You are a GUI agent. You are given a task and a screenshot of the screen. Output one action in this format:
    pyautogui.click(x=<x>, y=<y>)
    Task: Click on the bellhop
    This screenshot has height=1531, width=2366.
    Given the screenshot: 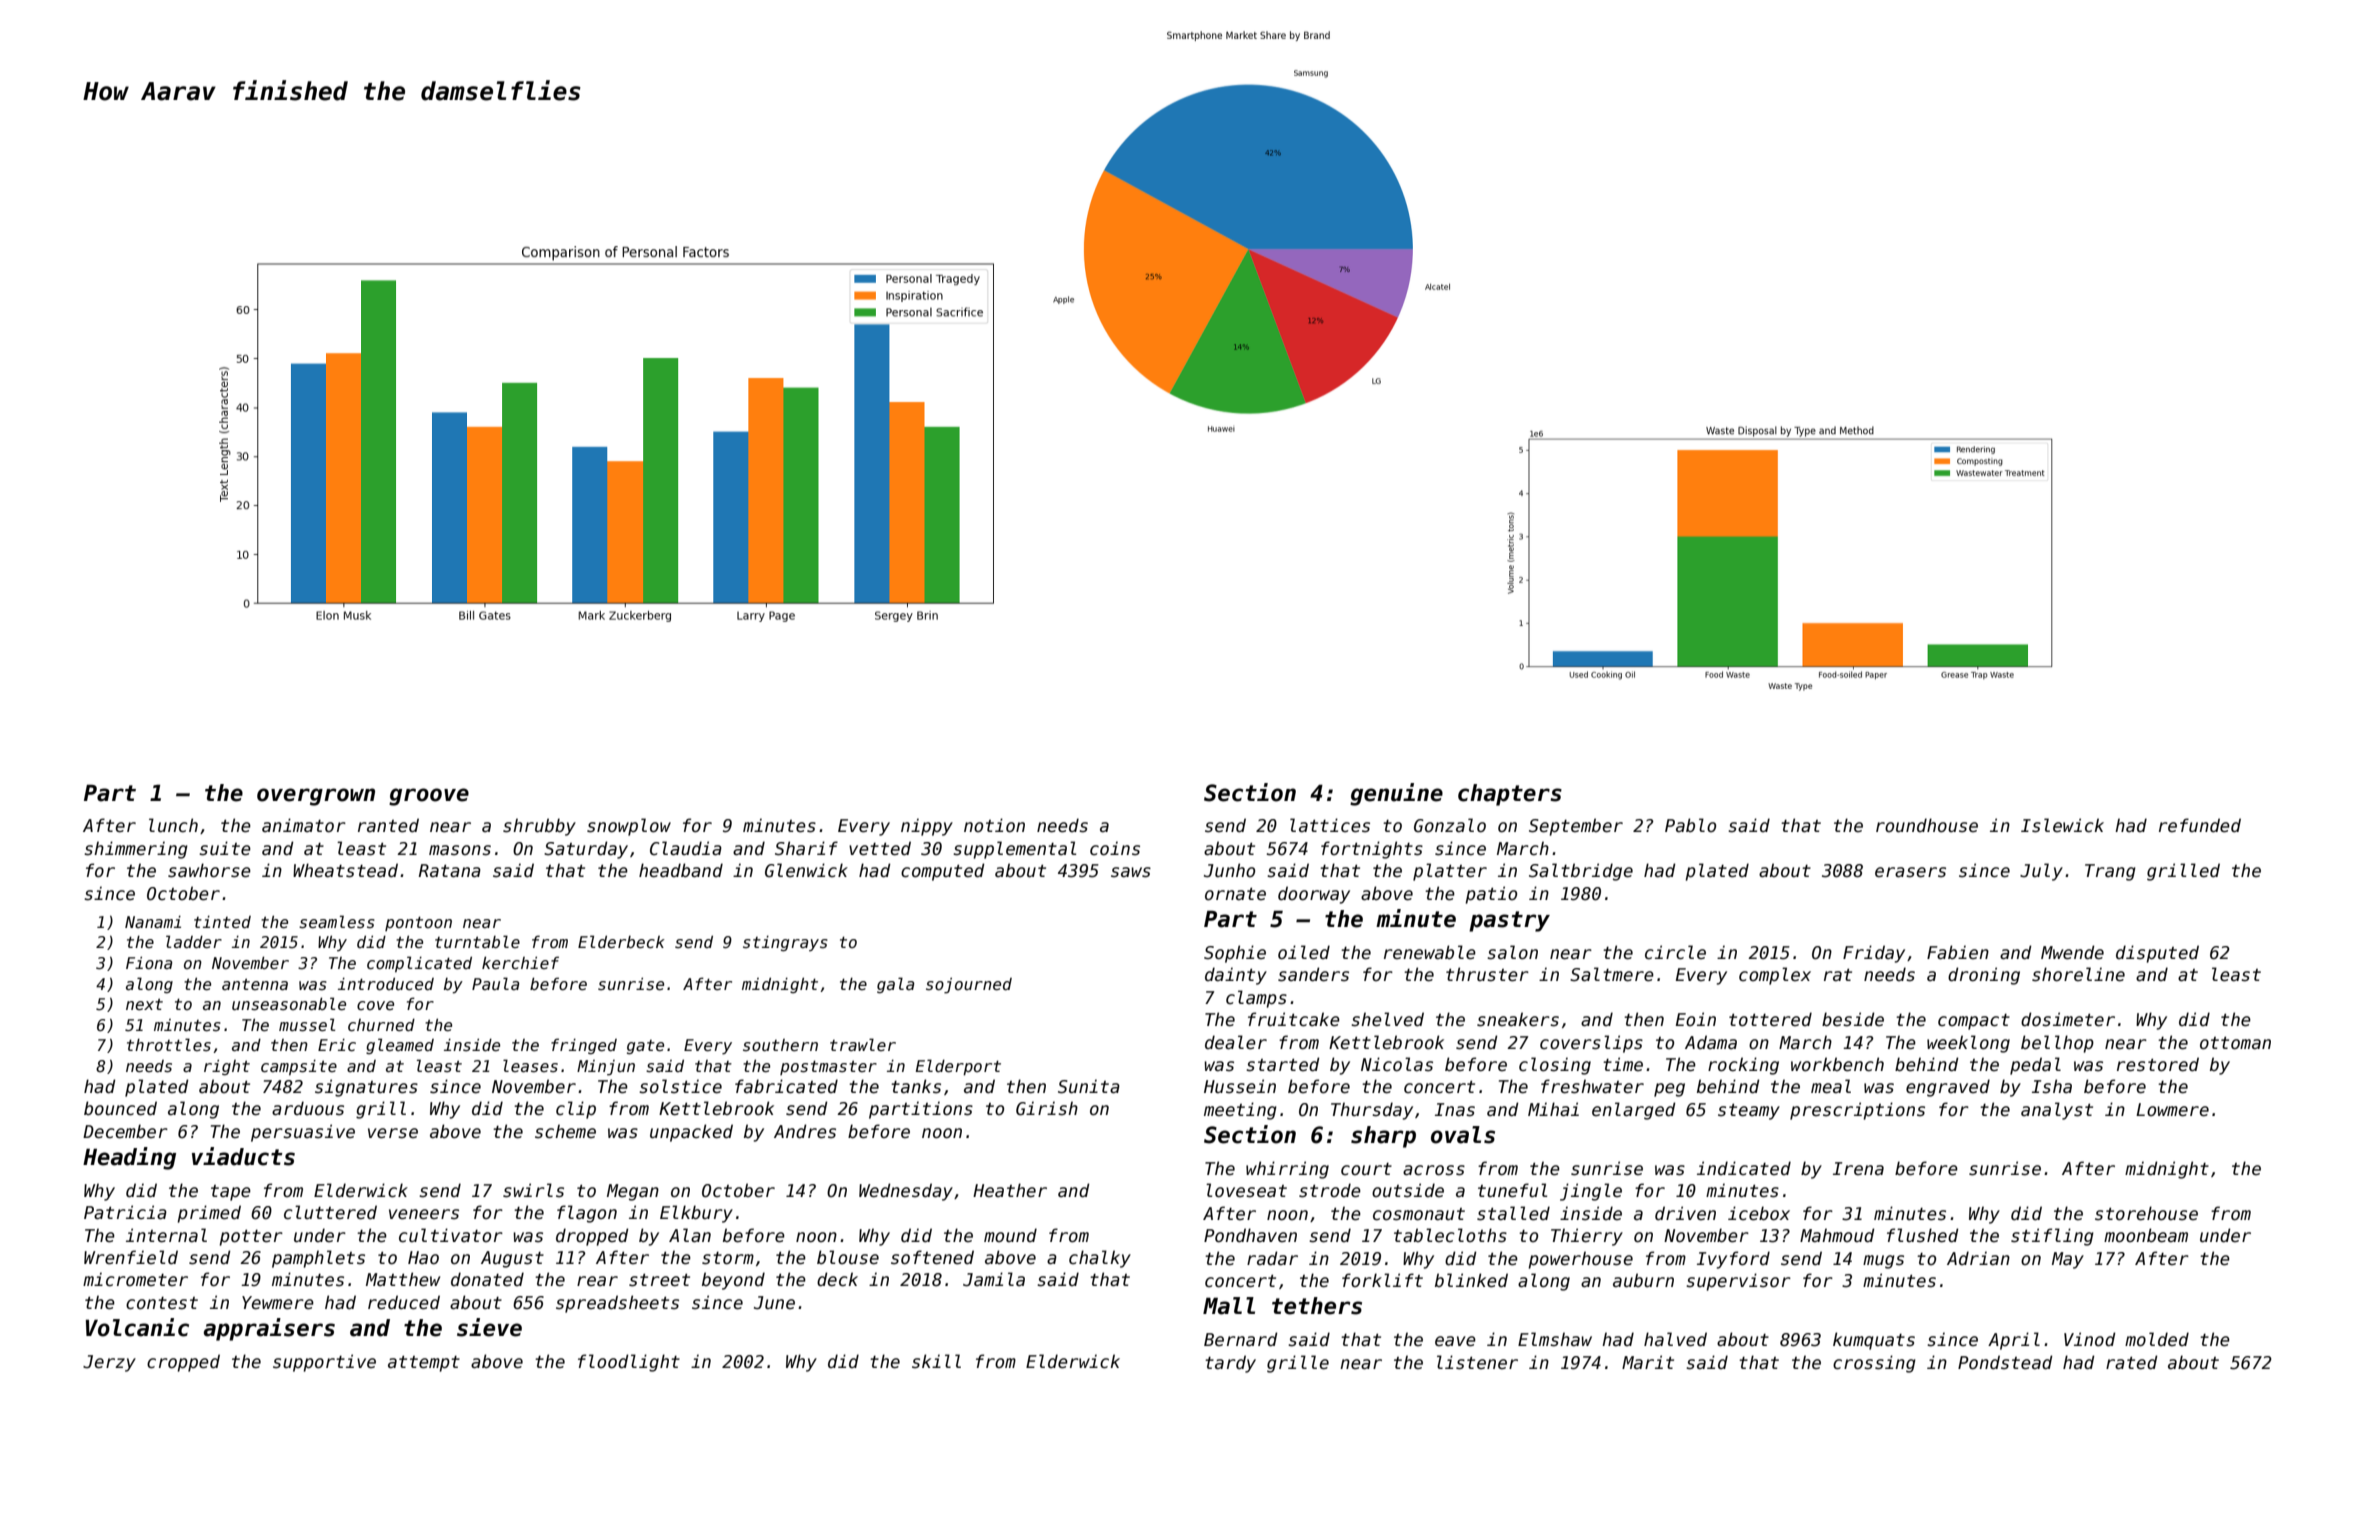 What is the action you would take?
    pyautogui.click(x=2057, y=1044)
